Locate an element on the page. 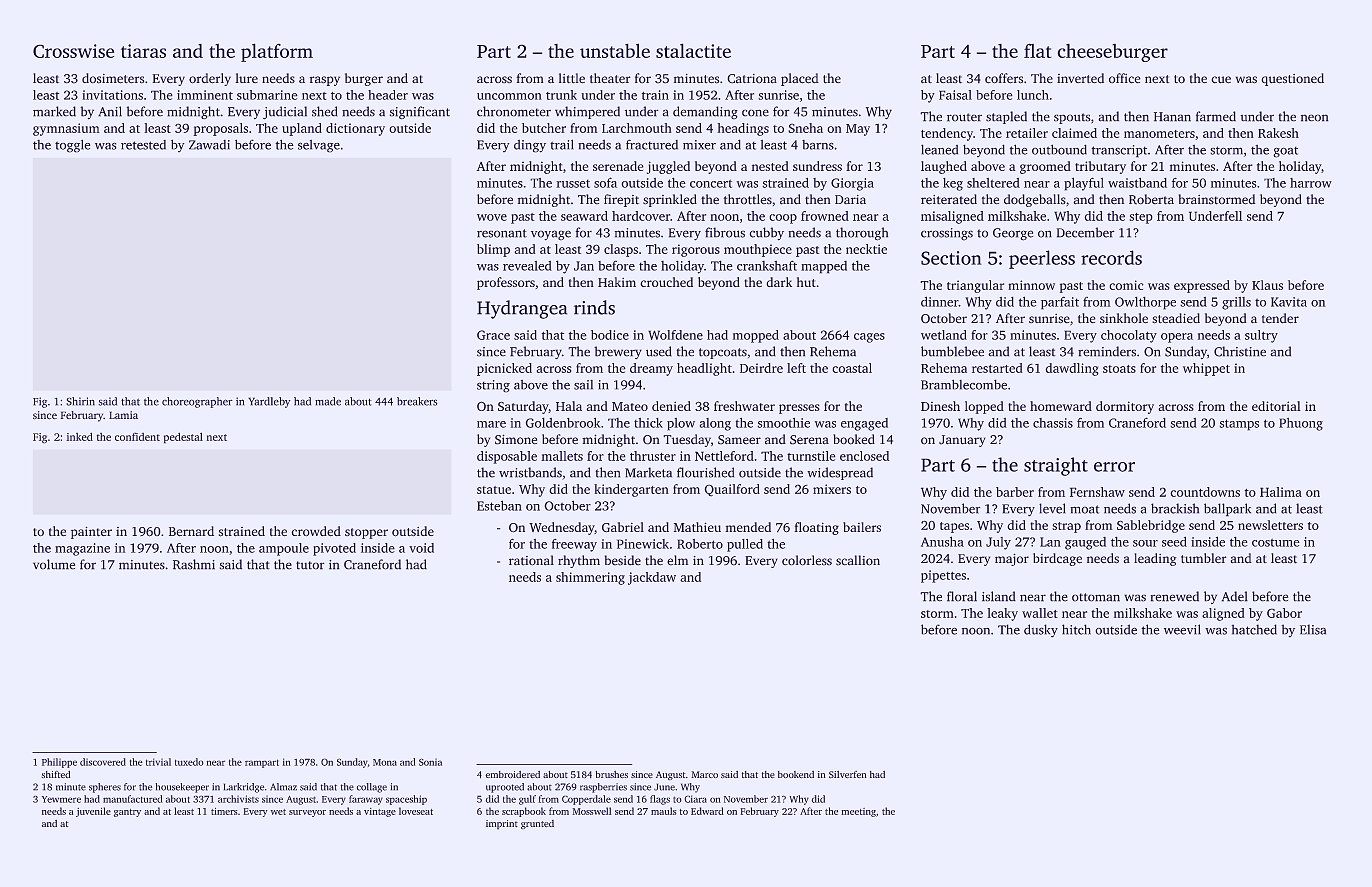  Yewmere is located at coordinates (61, 799).
